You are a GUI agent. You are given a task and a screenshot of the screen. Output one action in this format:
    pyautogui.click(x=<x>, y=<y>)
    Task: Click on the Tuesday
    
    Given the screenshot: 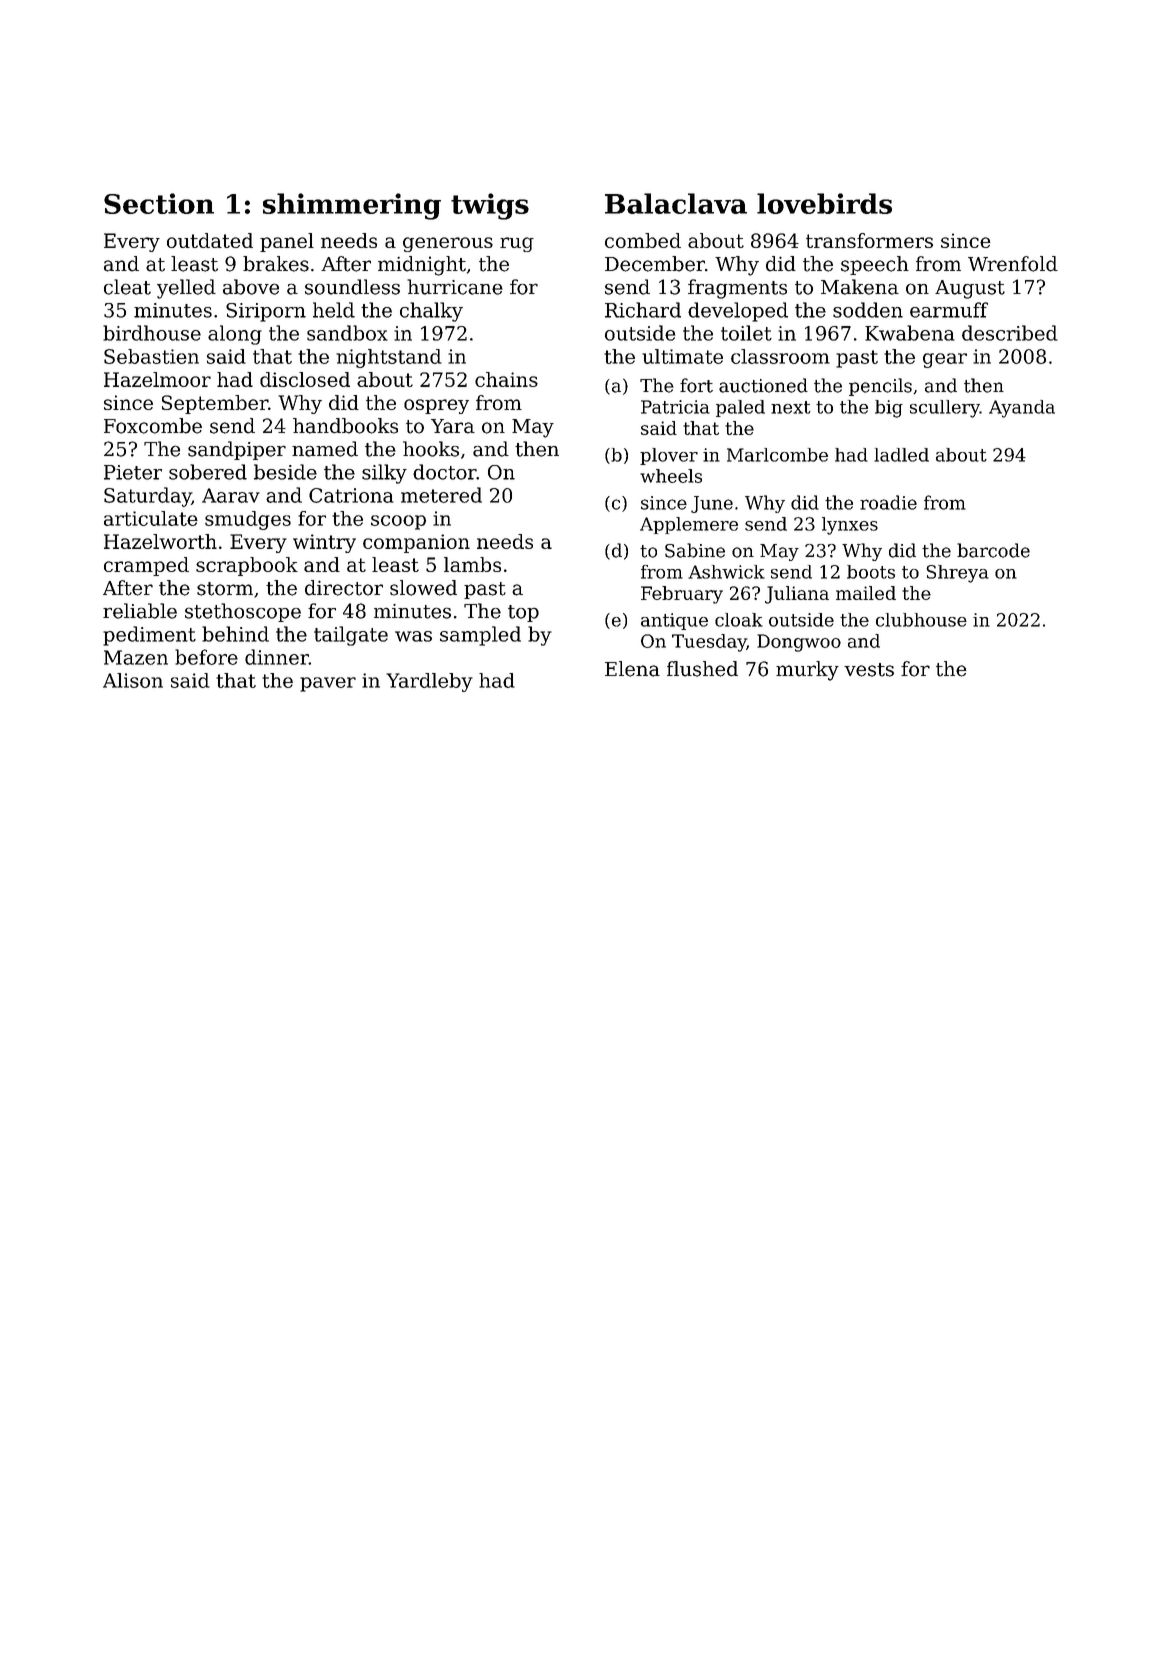 What is the action you would take?
    pyautogui.click(x=709, y=643)
